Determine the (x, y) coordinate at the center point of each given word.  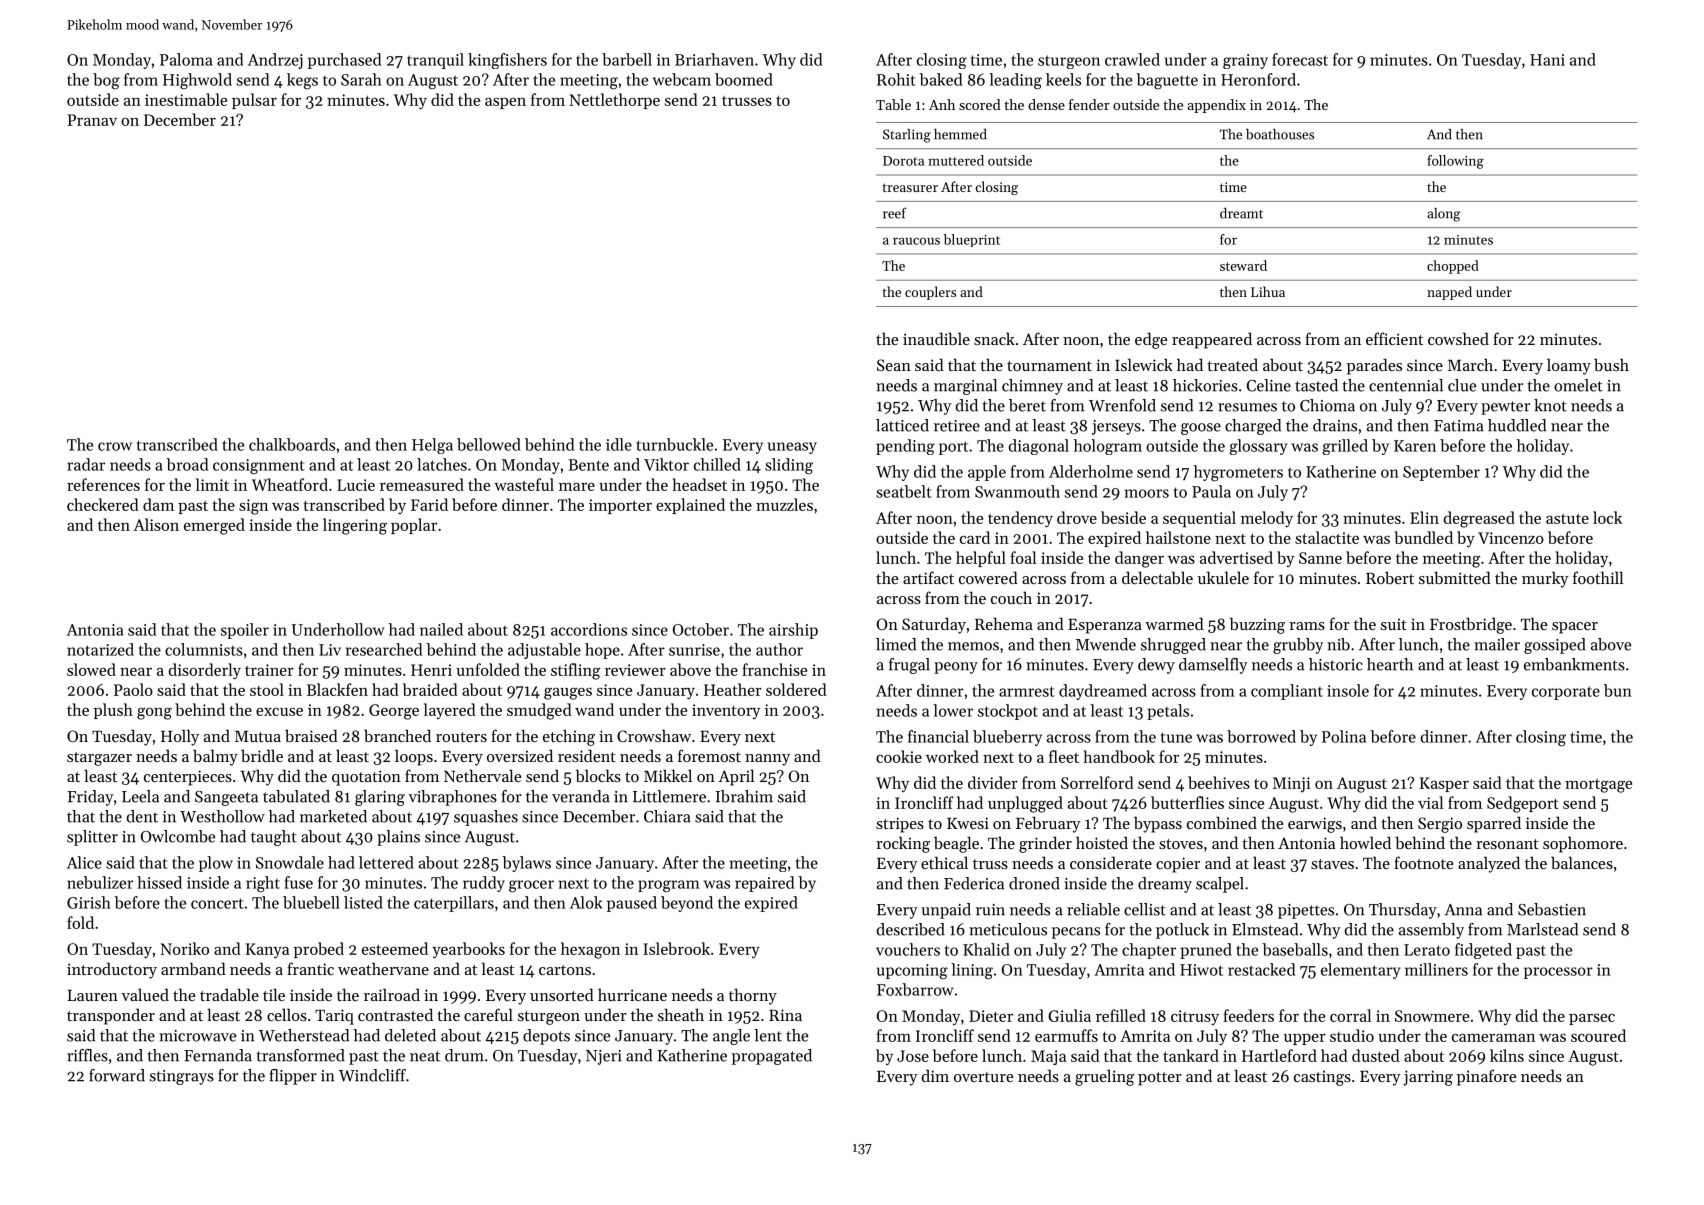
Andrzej (275, 61)
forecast (1300, 59)
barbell (627, 59)
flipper (293, 1077)
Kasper (1444, 784)
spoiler (245, 631)
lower (953, 710)
